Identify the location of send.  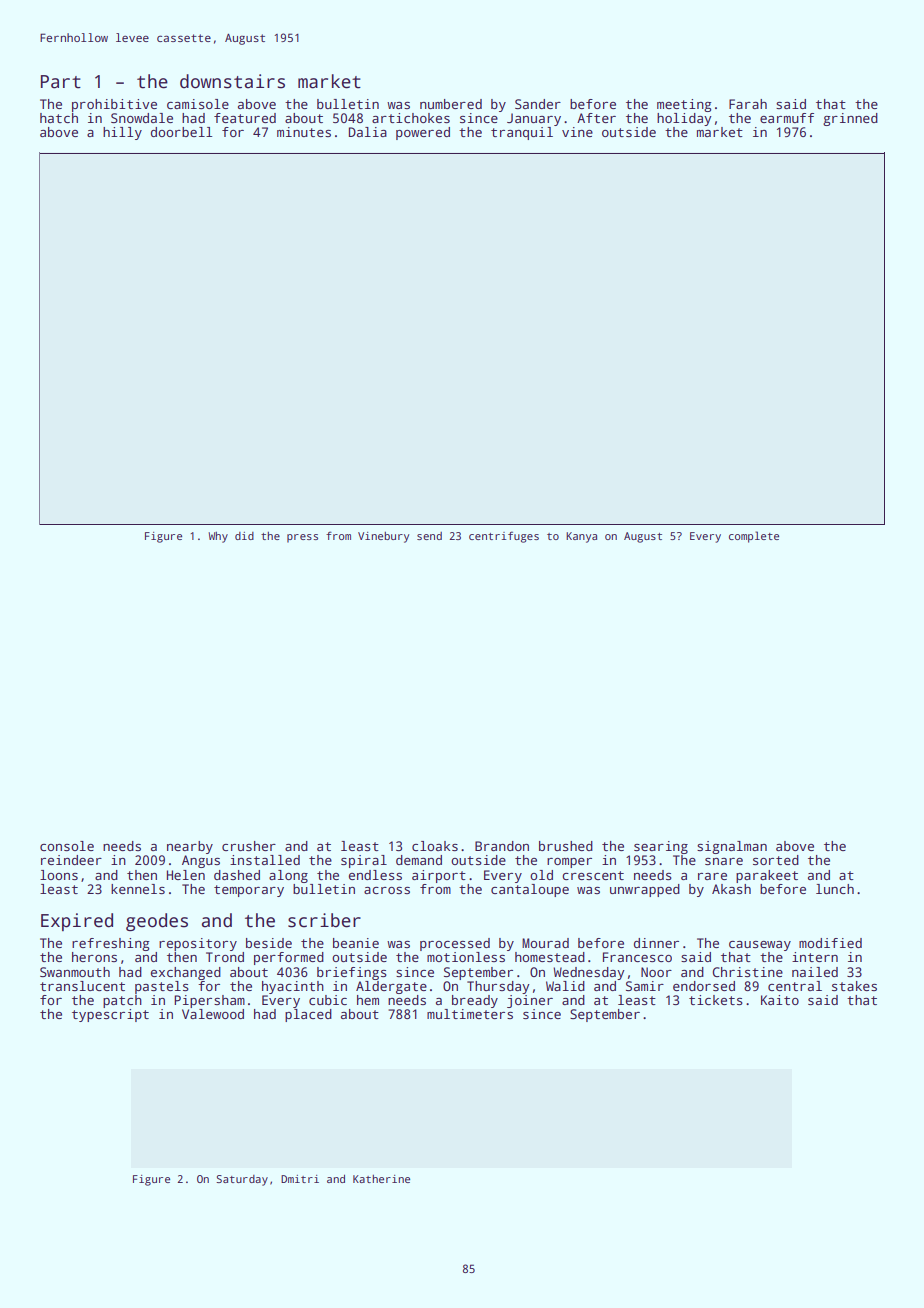
(429, 536).
